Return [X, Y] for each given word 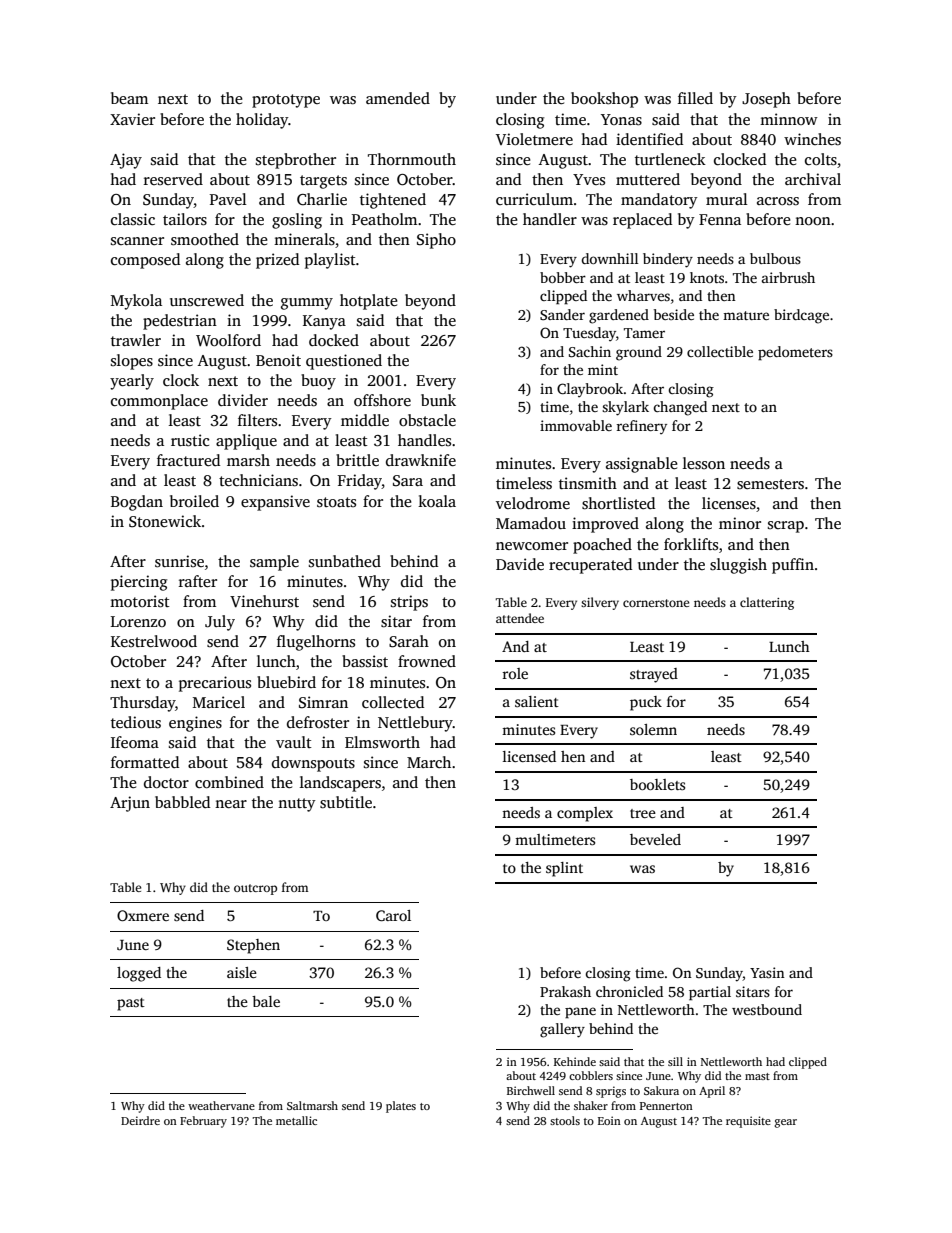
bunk [438, 400]
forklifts [691, 544]
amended [398, 98]
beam [129, 98]
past [131, 1004]
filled [695, 98]
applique [246, 442]
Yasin [767, 972]
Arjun [130, 804]
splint [564, 869]
